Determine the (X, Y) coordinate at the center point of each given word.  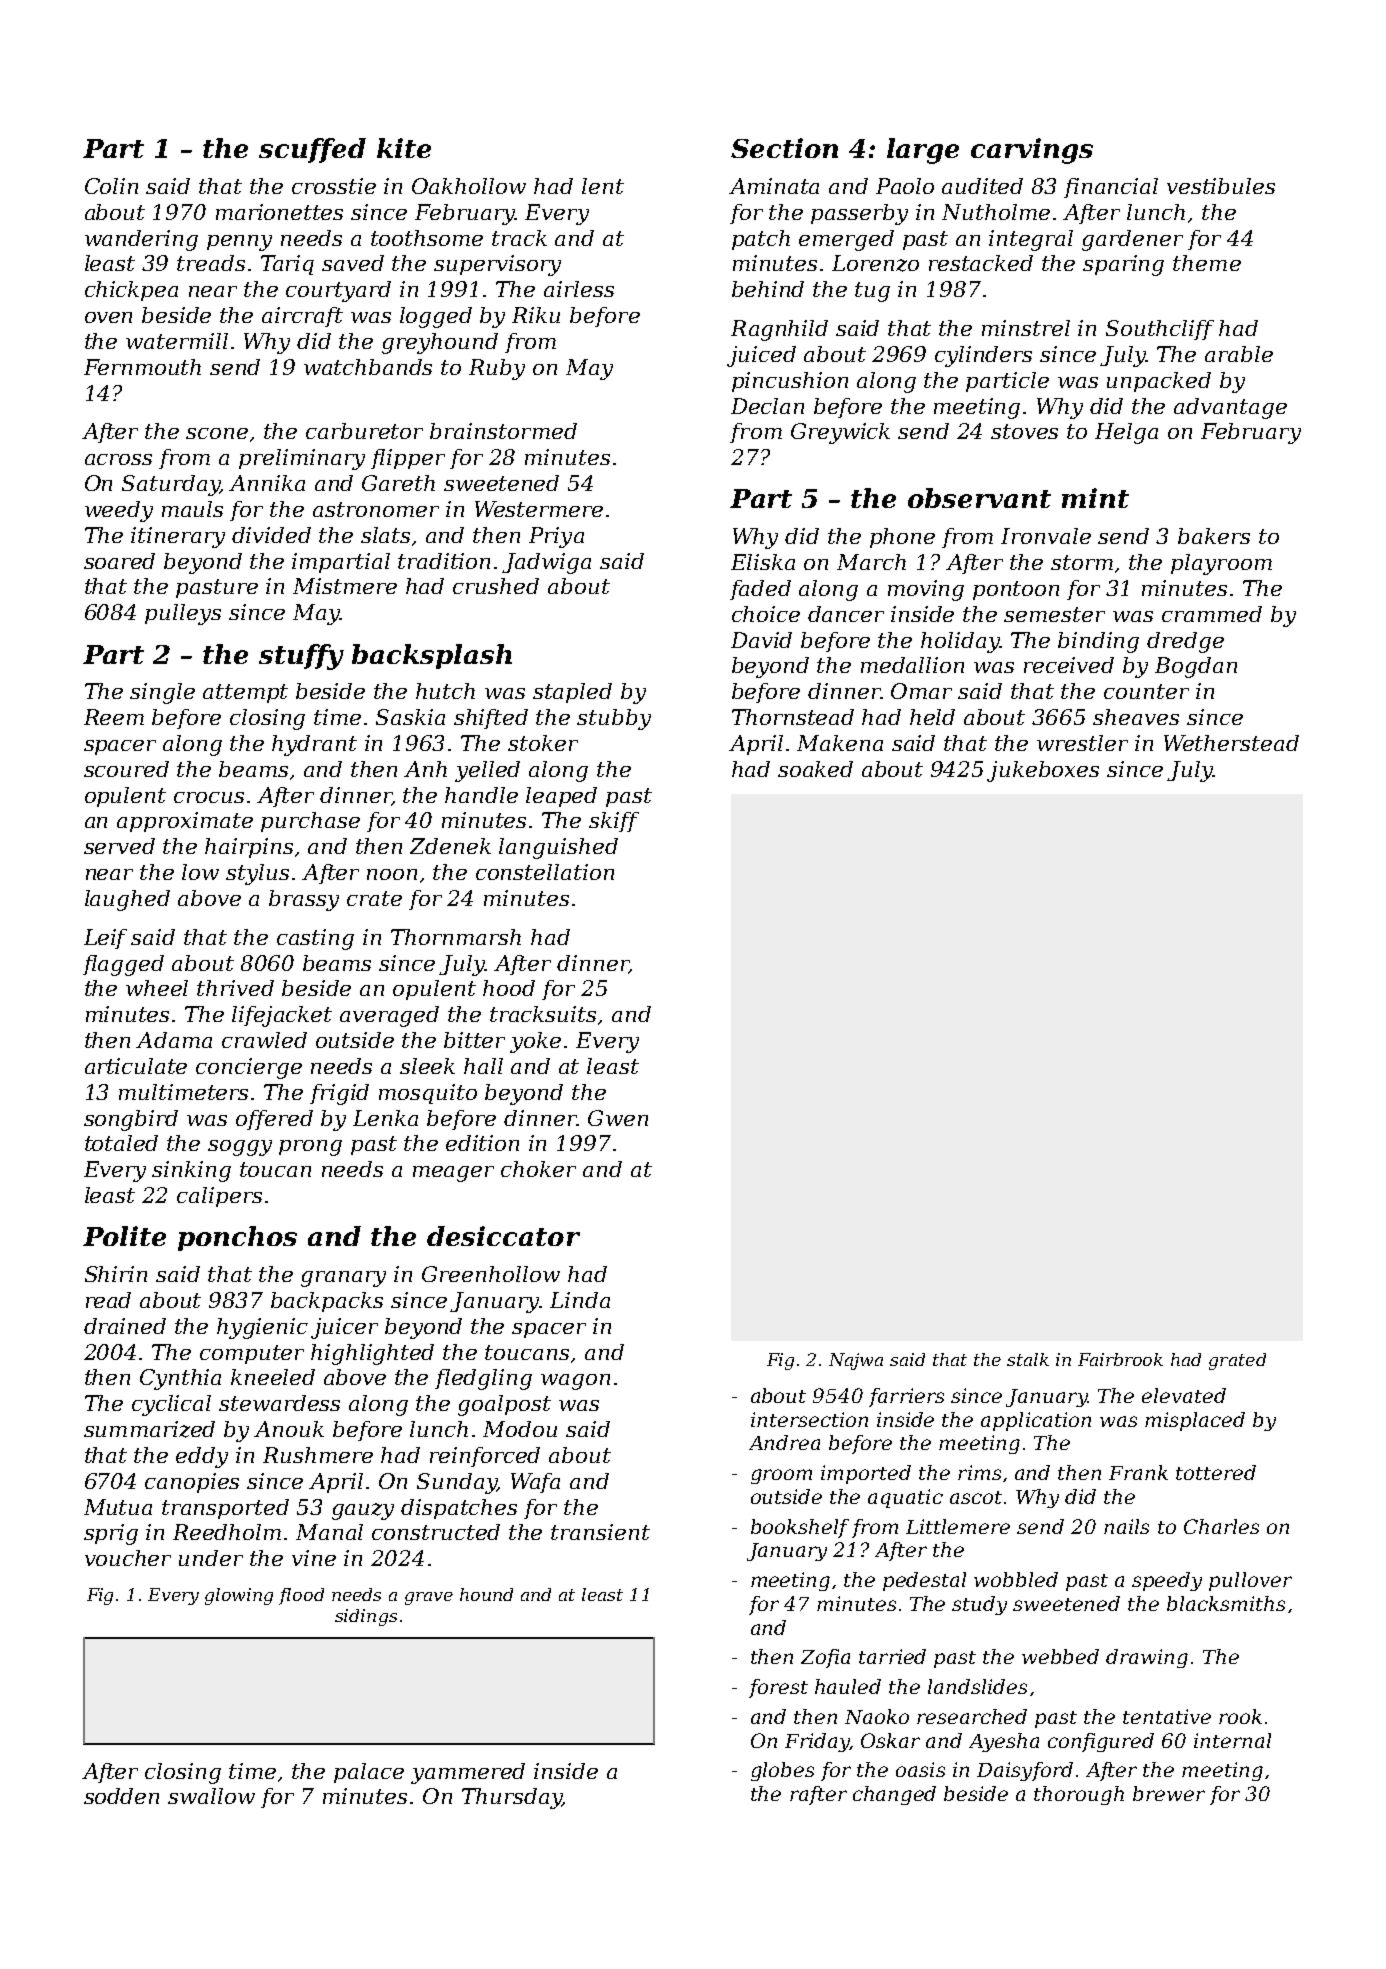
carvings (1032, 151)
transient (600, 1532)
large (923, 151)
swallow (211, 1796)
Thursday (512, 1798)
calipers (219, 1197)
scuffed (312, 150)
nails (1126, 1526)
